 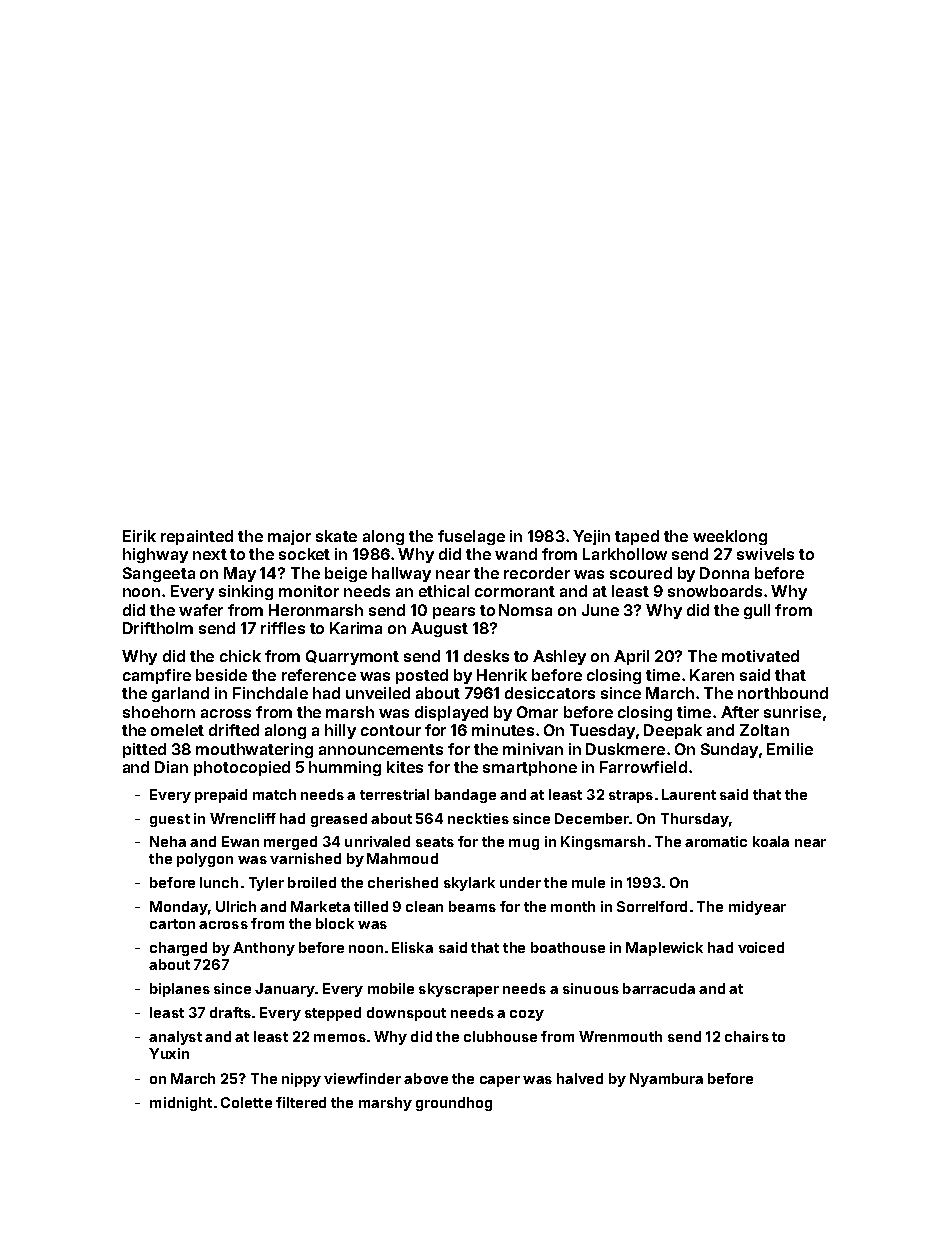 What do you see at coordinates (439, 629) in the document?
I see `August` at bounding box center [439, 629].
